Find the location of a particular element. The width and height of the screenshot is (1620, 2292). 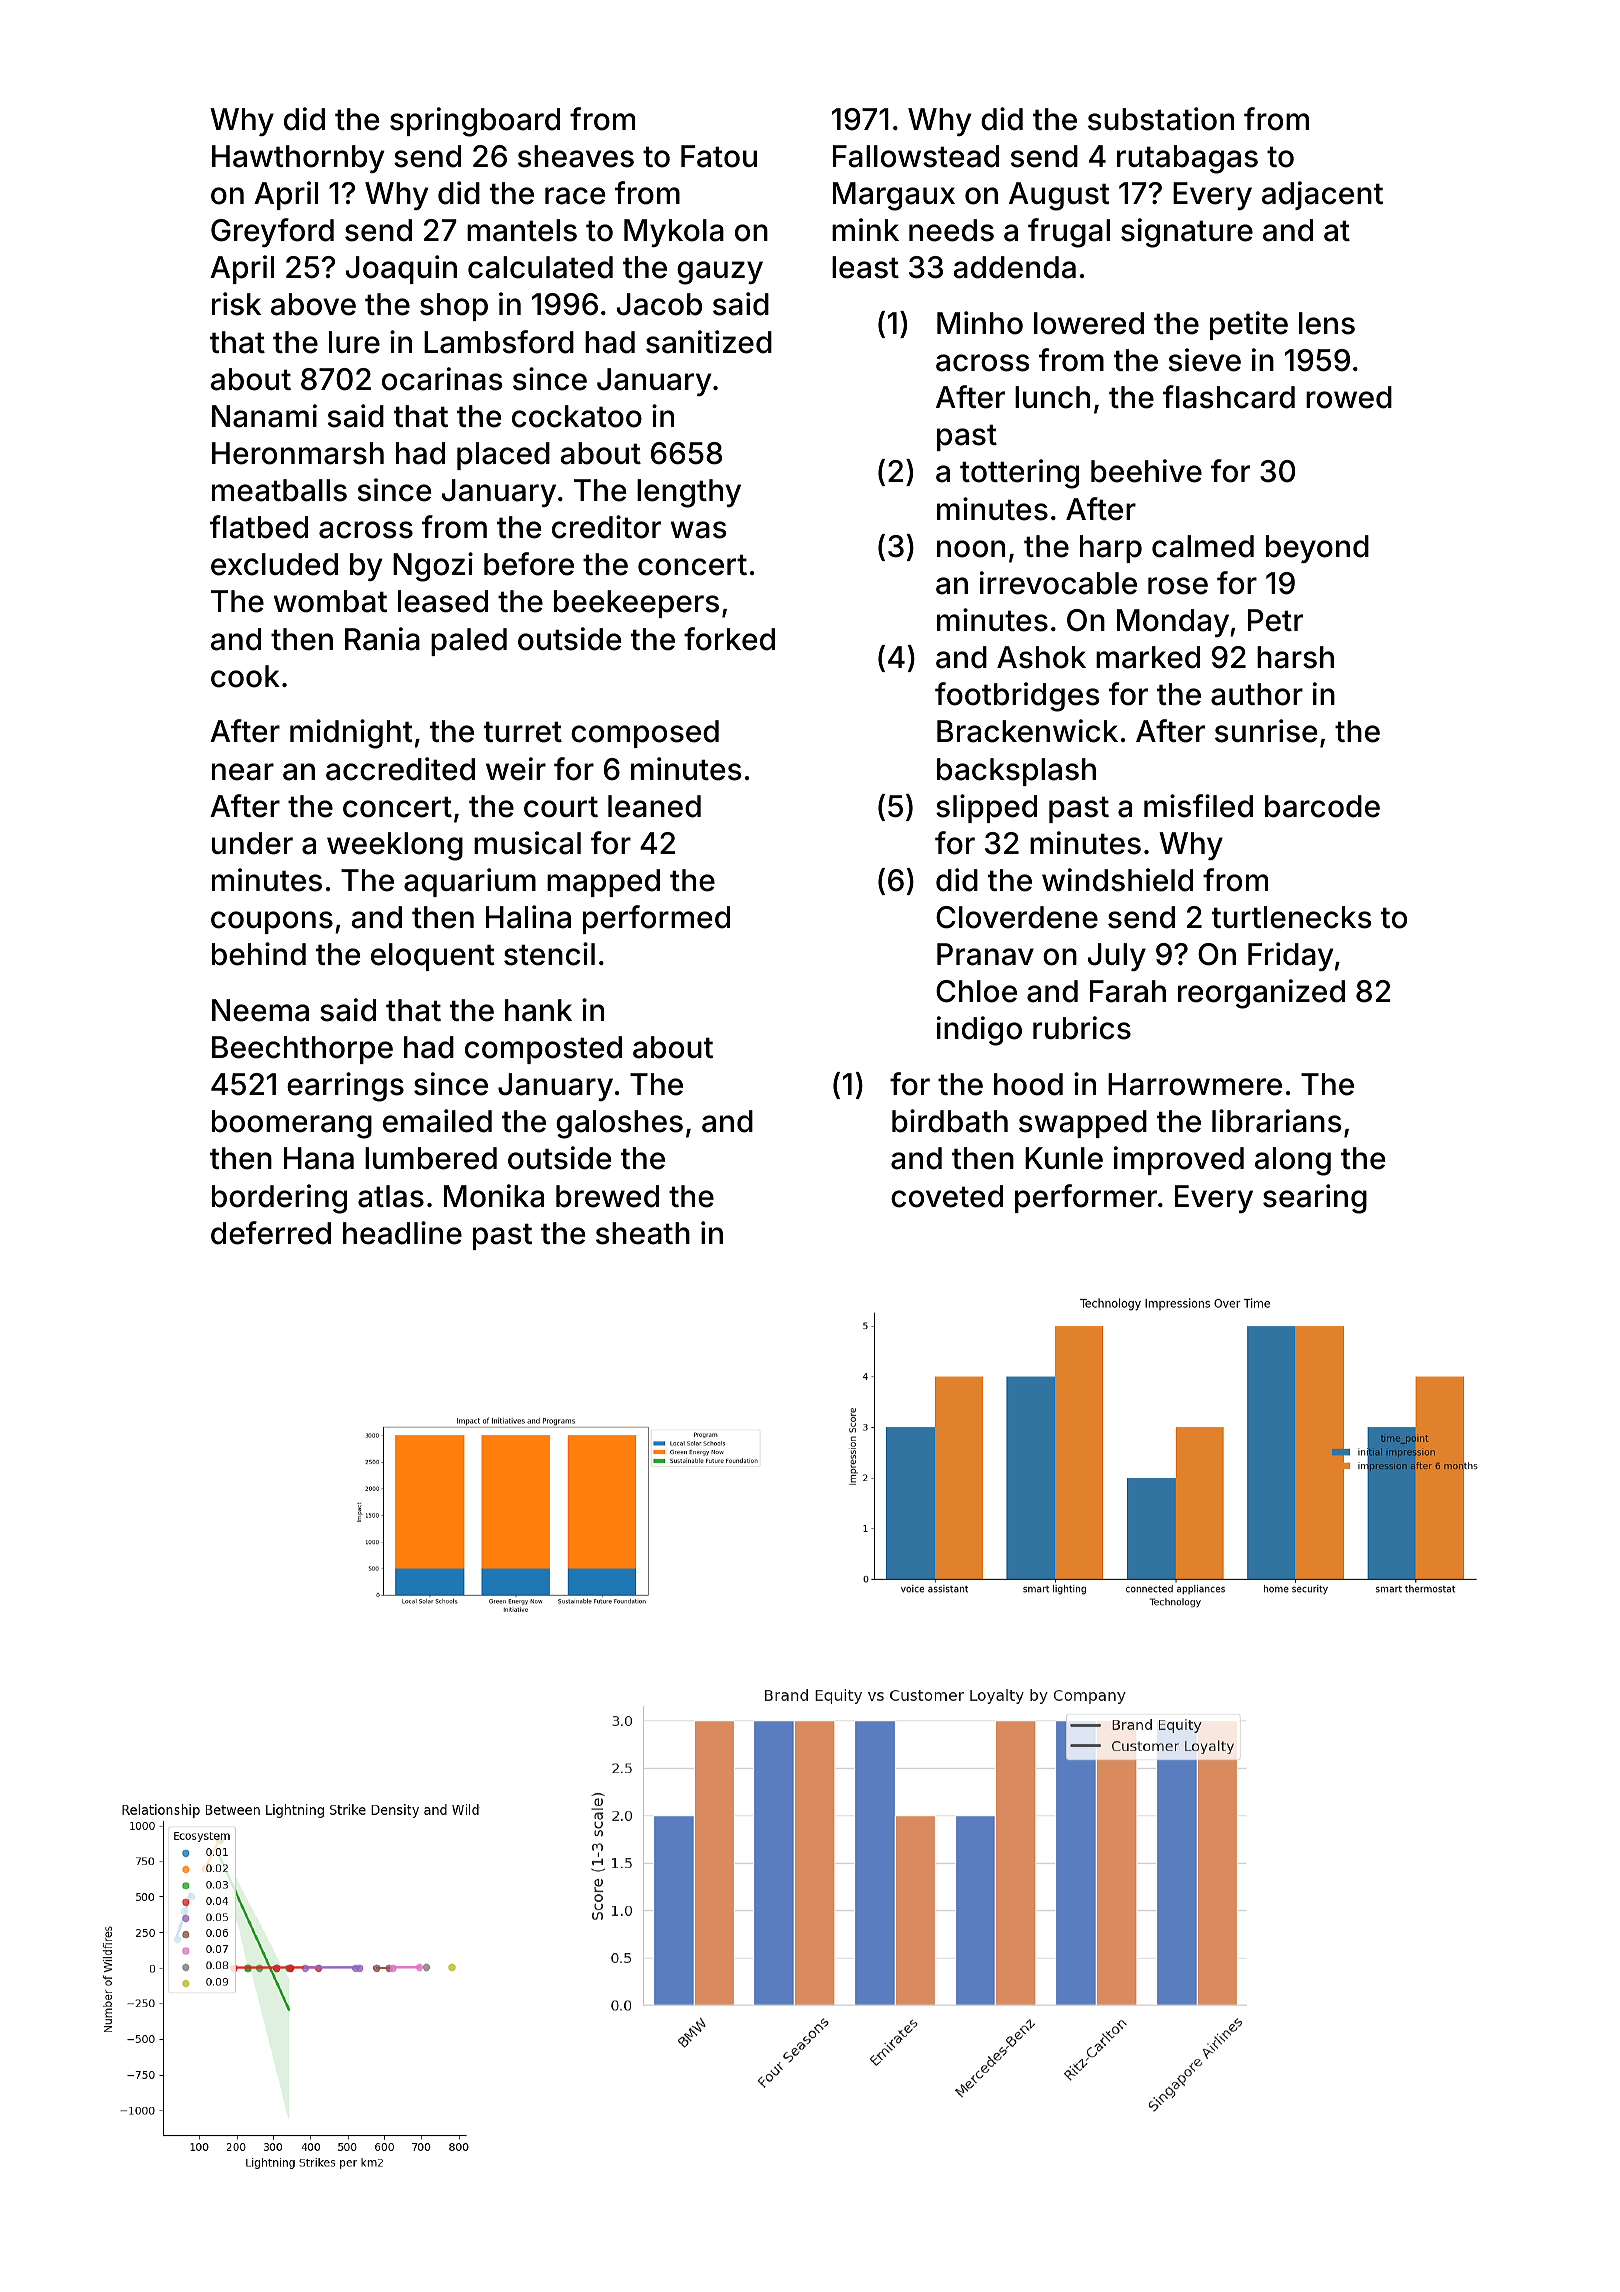

slipped is located at coordinates (986, 808).
